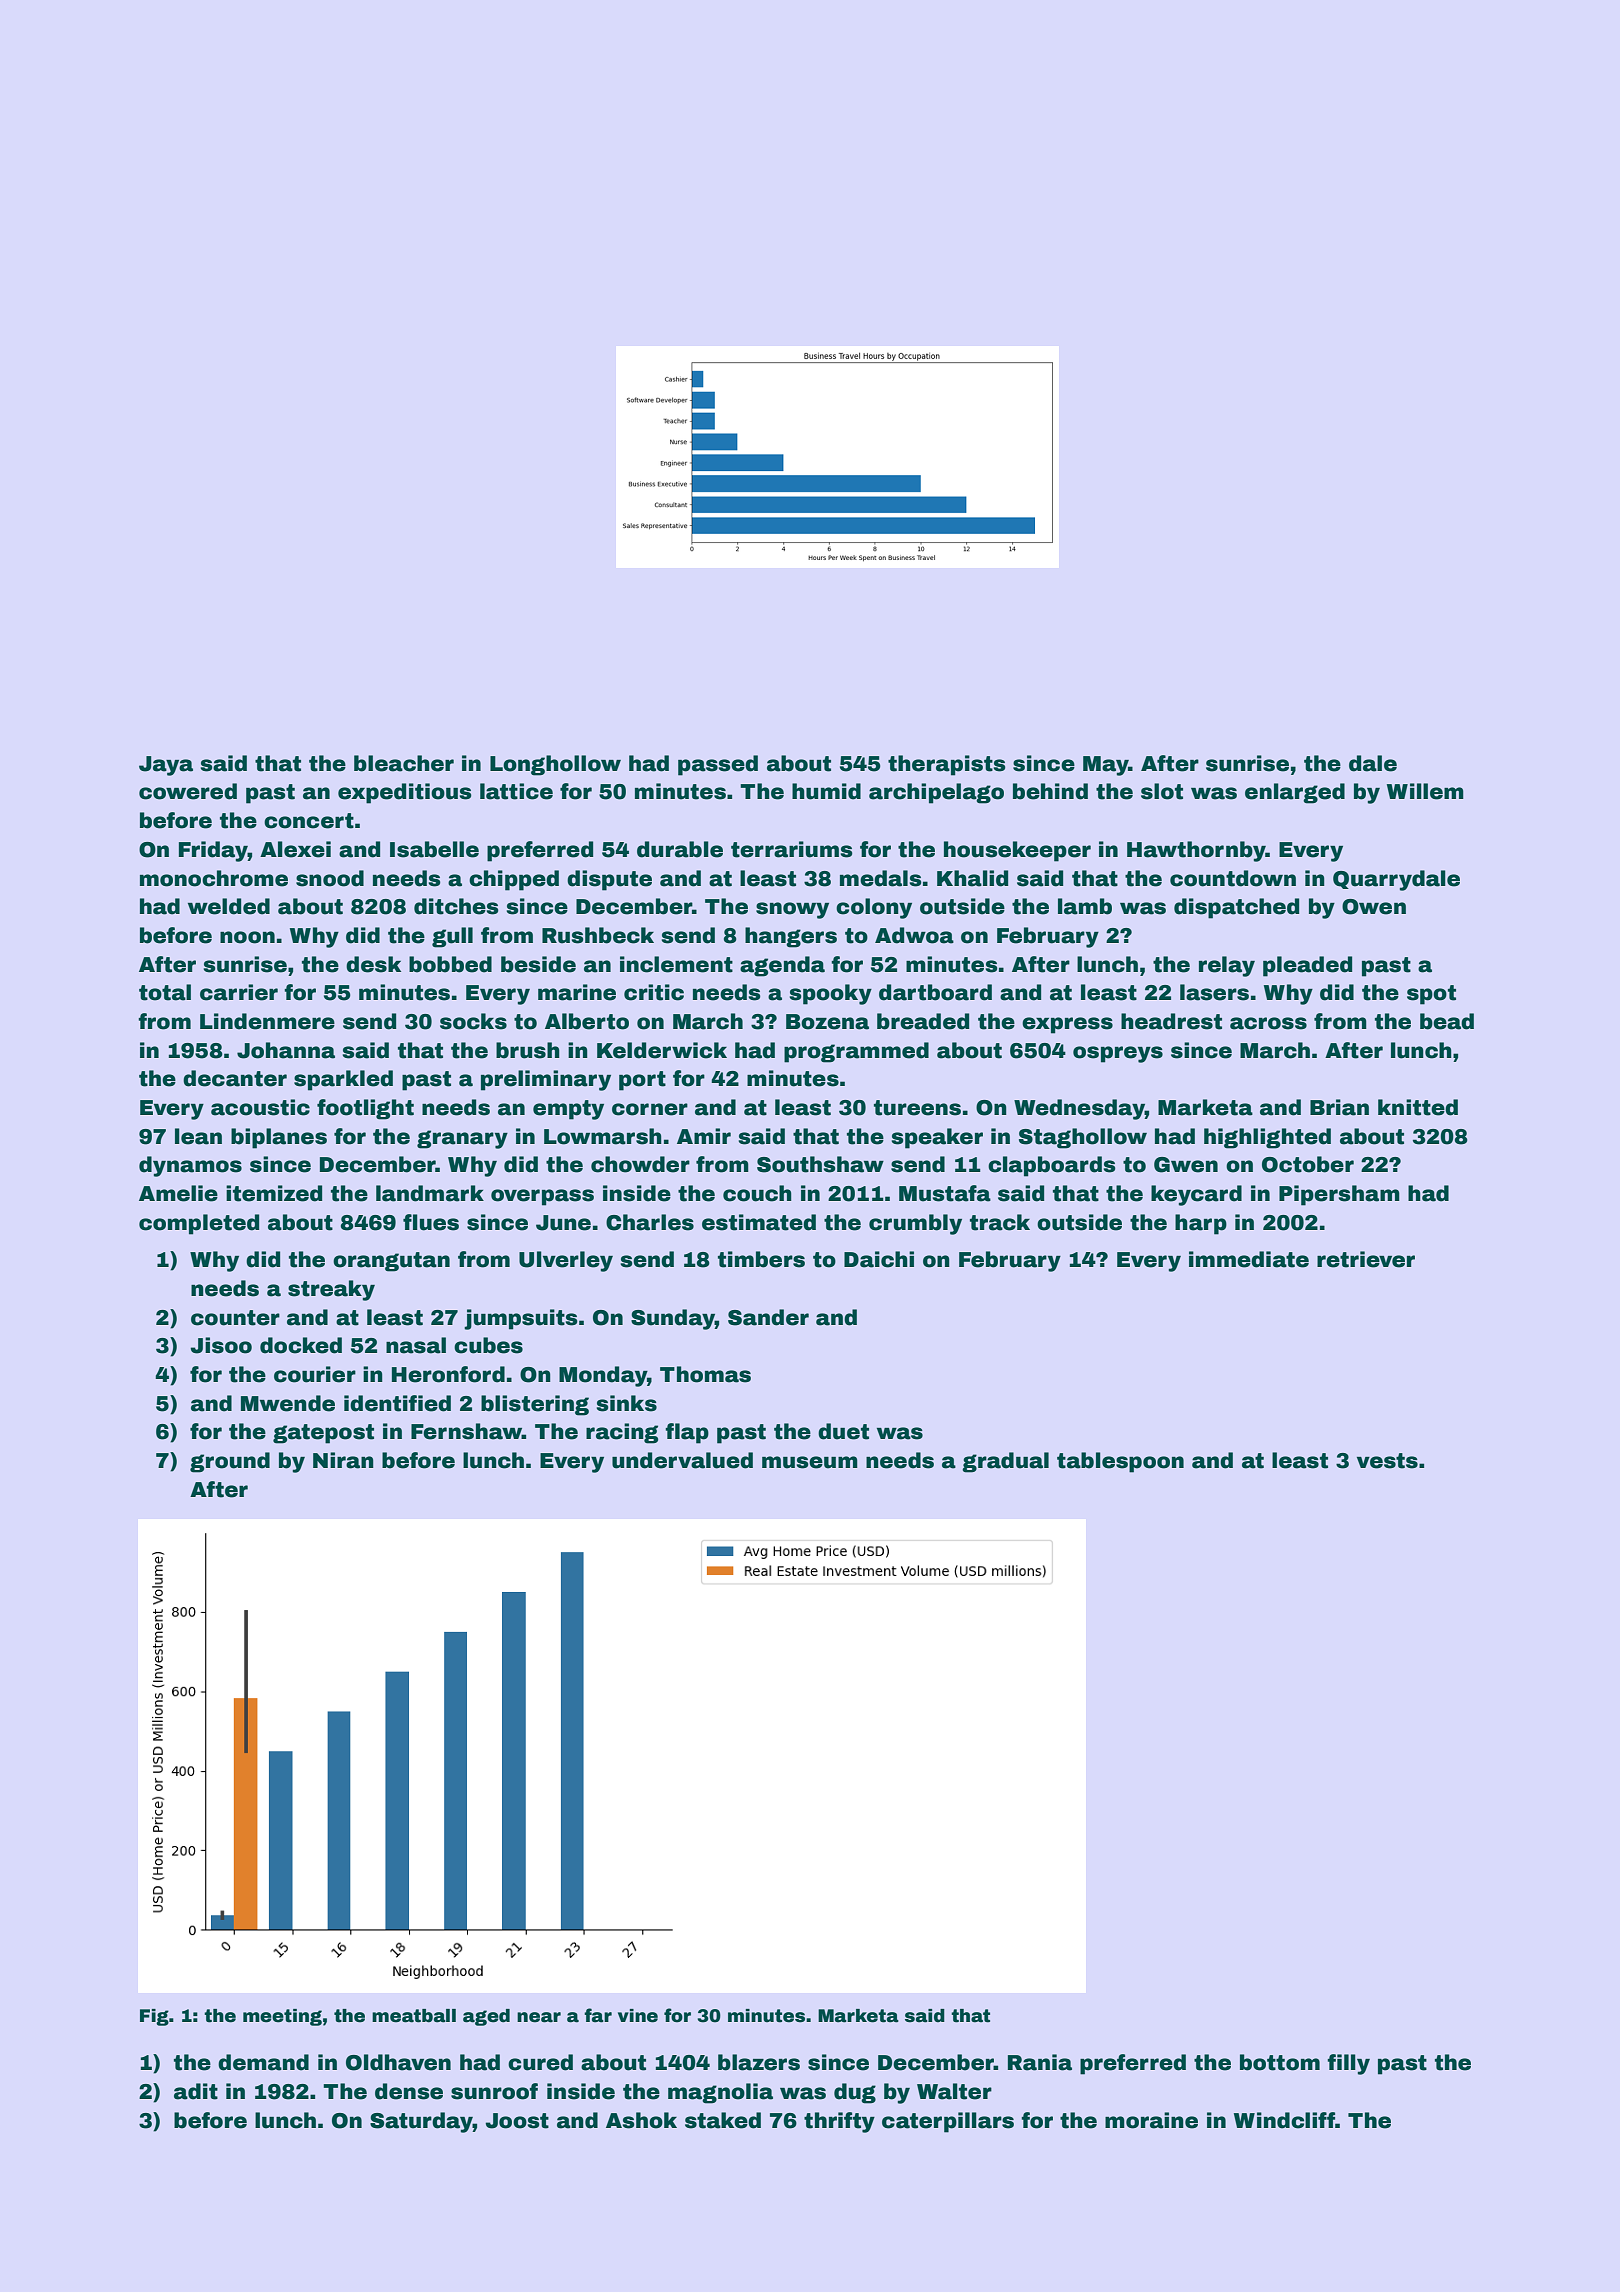 The image size is (1620, 2292). Describe the element at coordinates (448, 1374) in the document. I see `Heronford` at that location.
